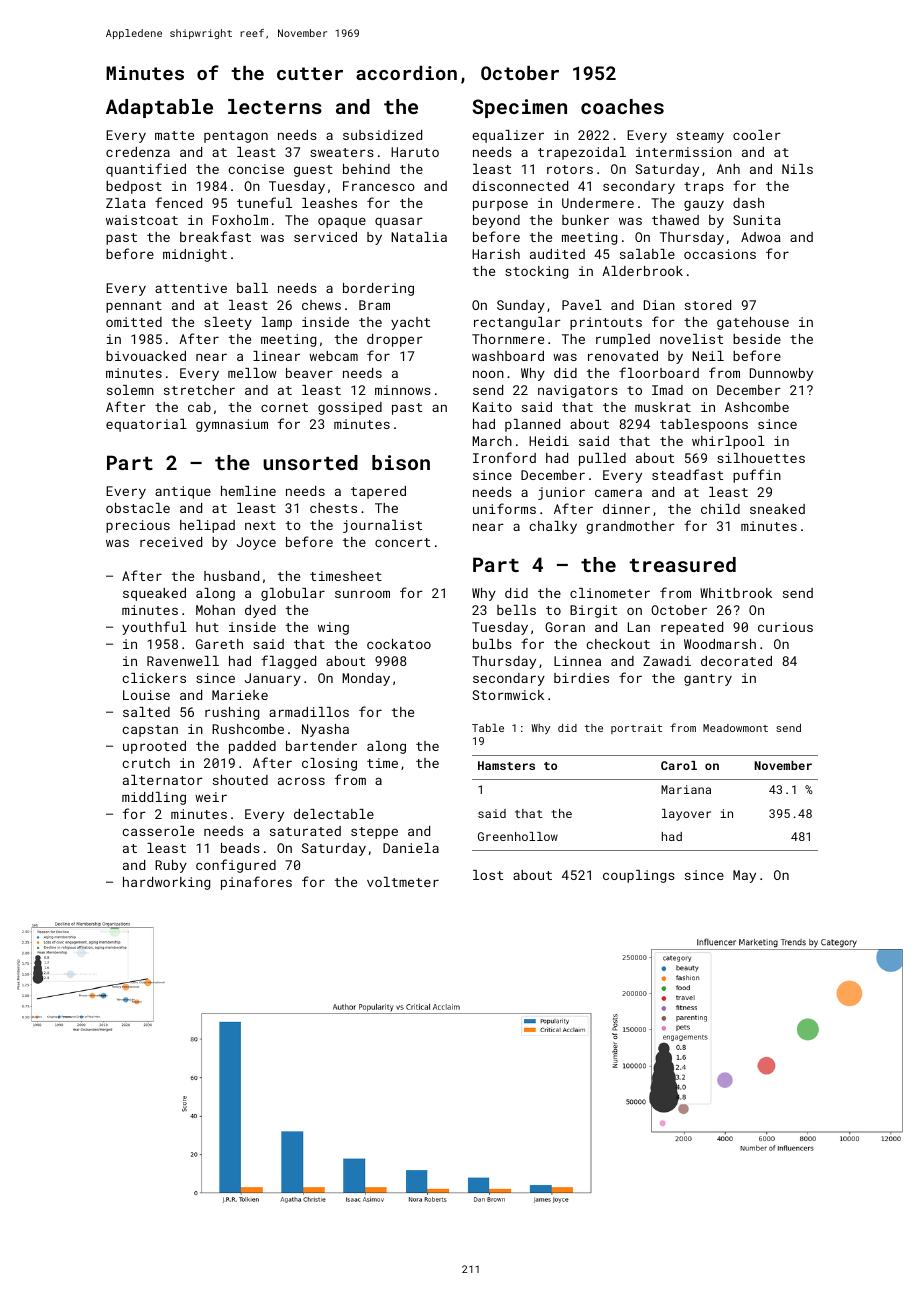  What do you see at coordinates (183, 661) in the screenshot?
I see `Ravenwell` at bounding box center [183, 661].
